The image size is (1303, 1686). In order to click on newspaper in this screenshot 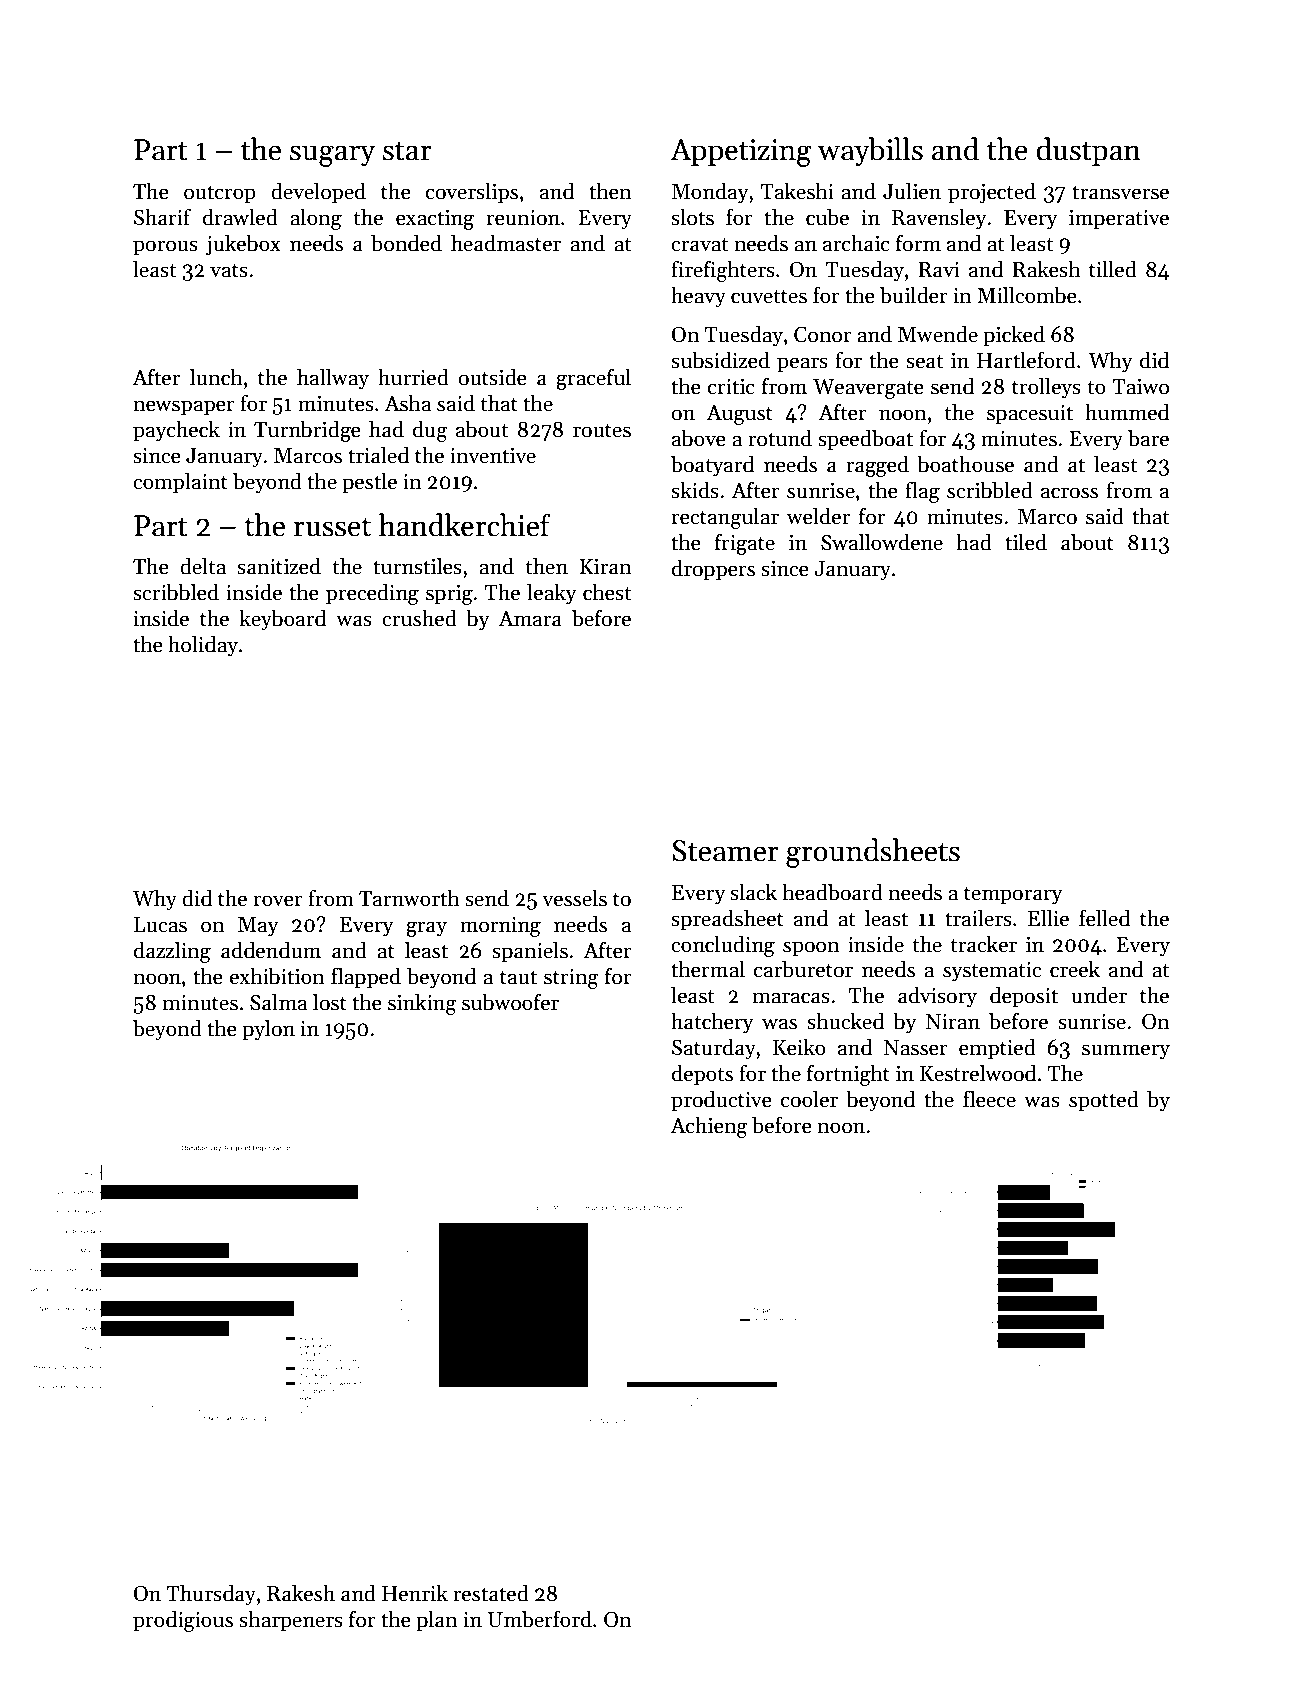, I will do `click(184, 408)`.
